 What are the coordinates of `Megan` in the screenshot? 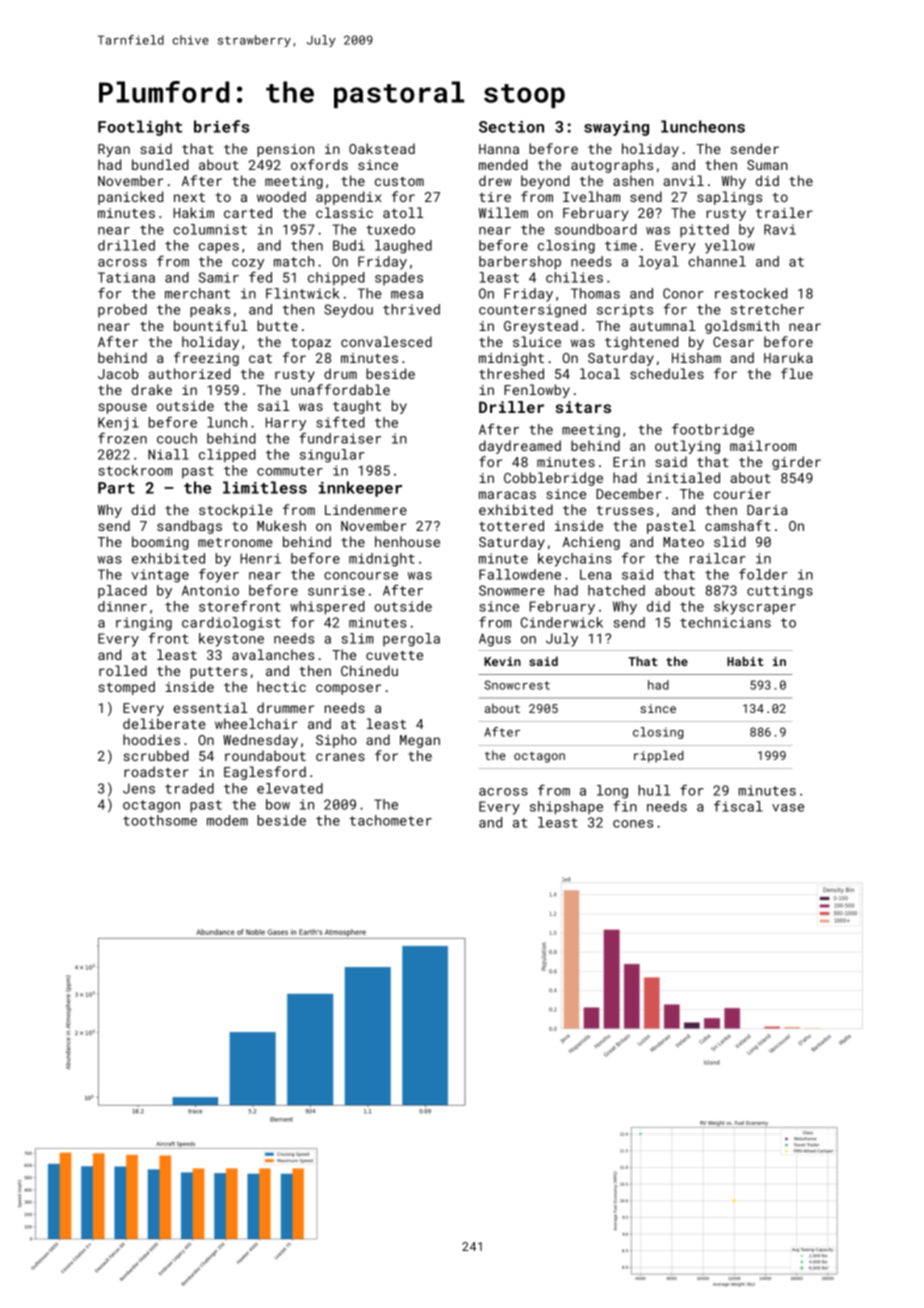 It's located at (420, 741).
